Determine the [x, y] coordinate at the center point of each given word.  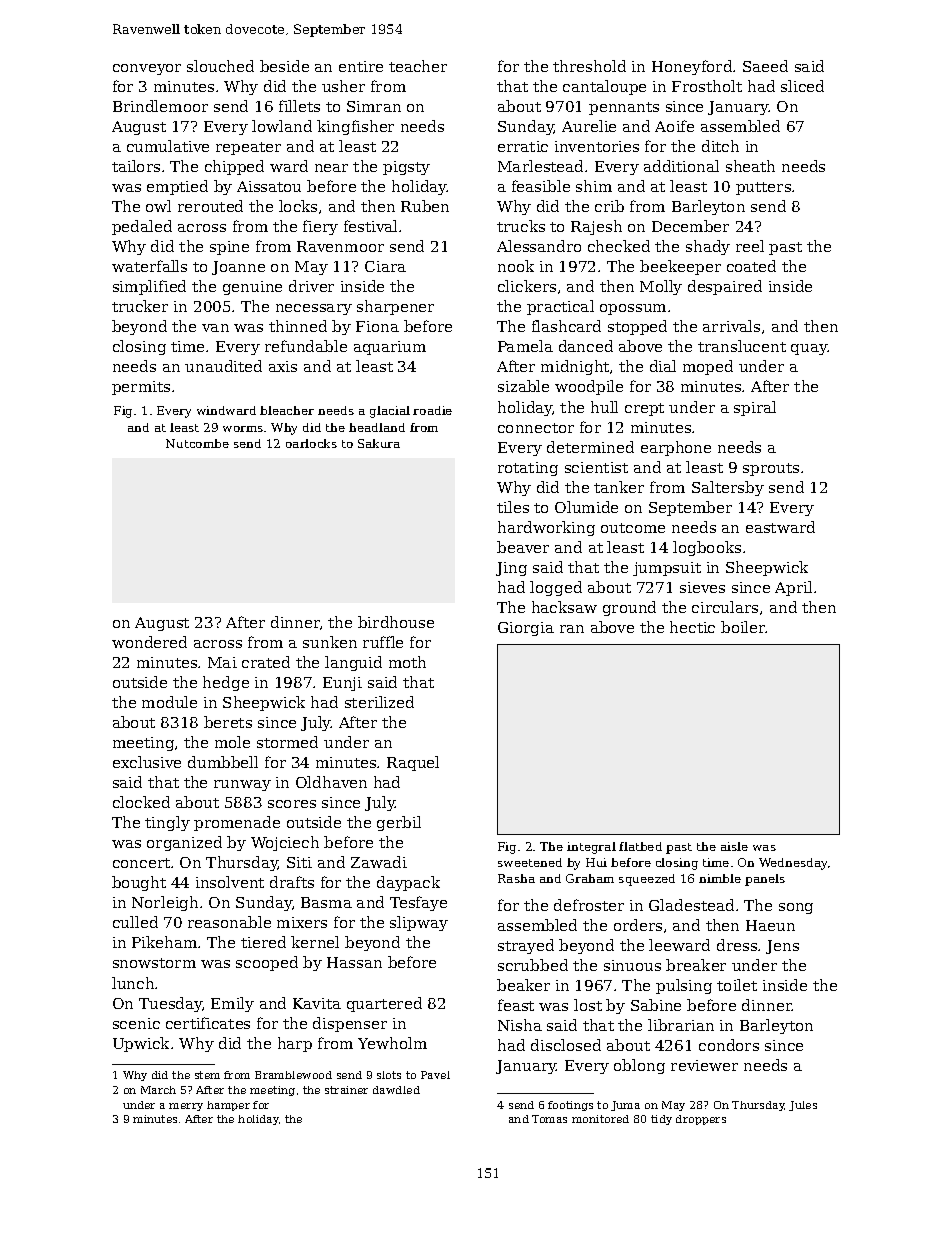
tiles [513, 507]
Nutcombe [197, 443]
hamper [228, 1106]
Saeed [765, 66]
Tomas [549, 1119]
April [793, 588]
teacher [418, 66]
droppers [701, 1120]
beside [284, 66]
